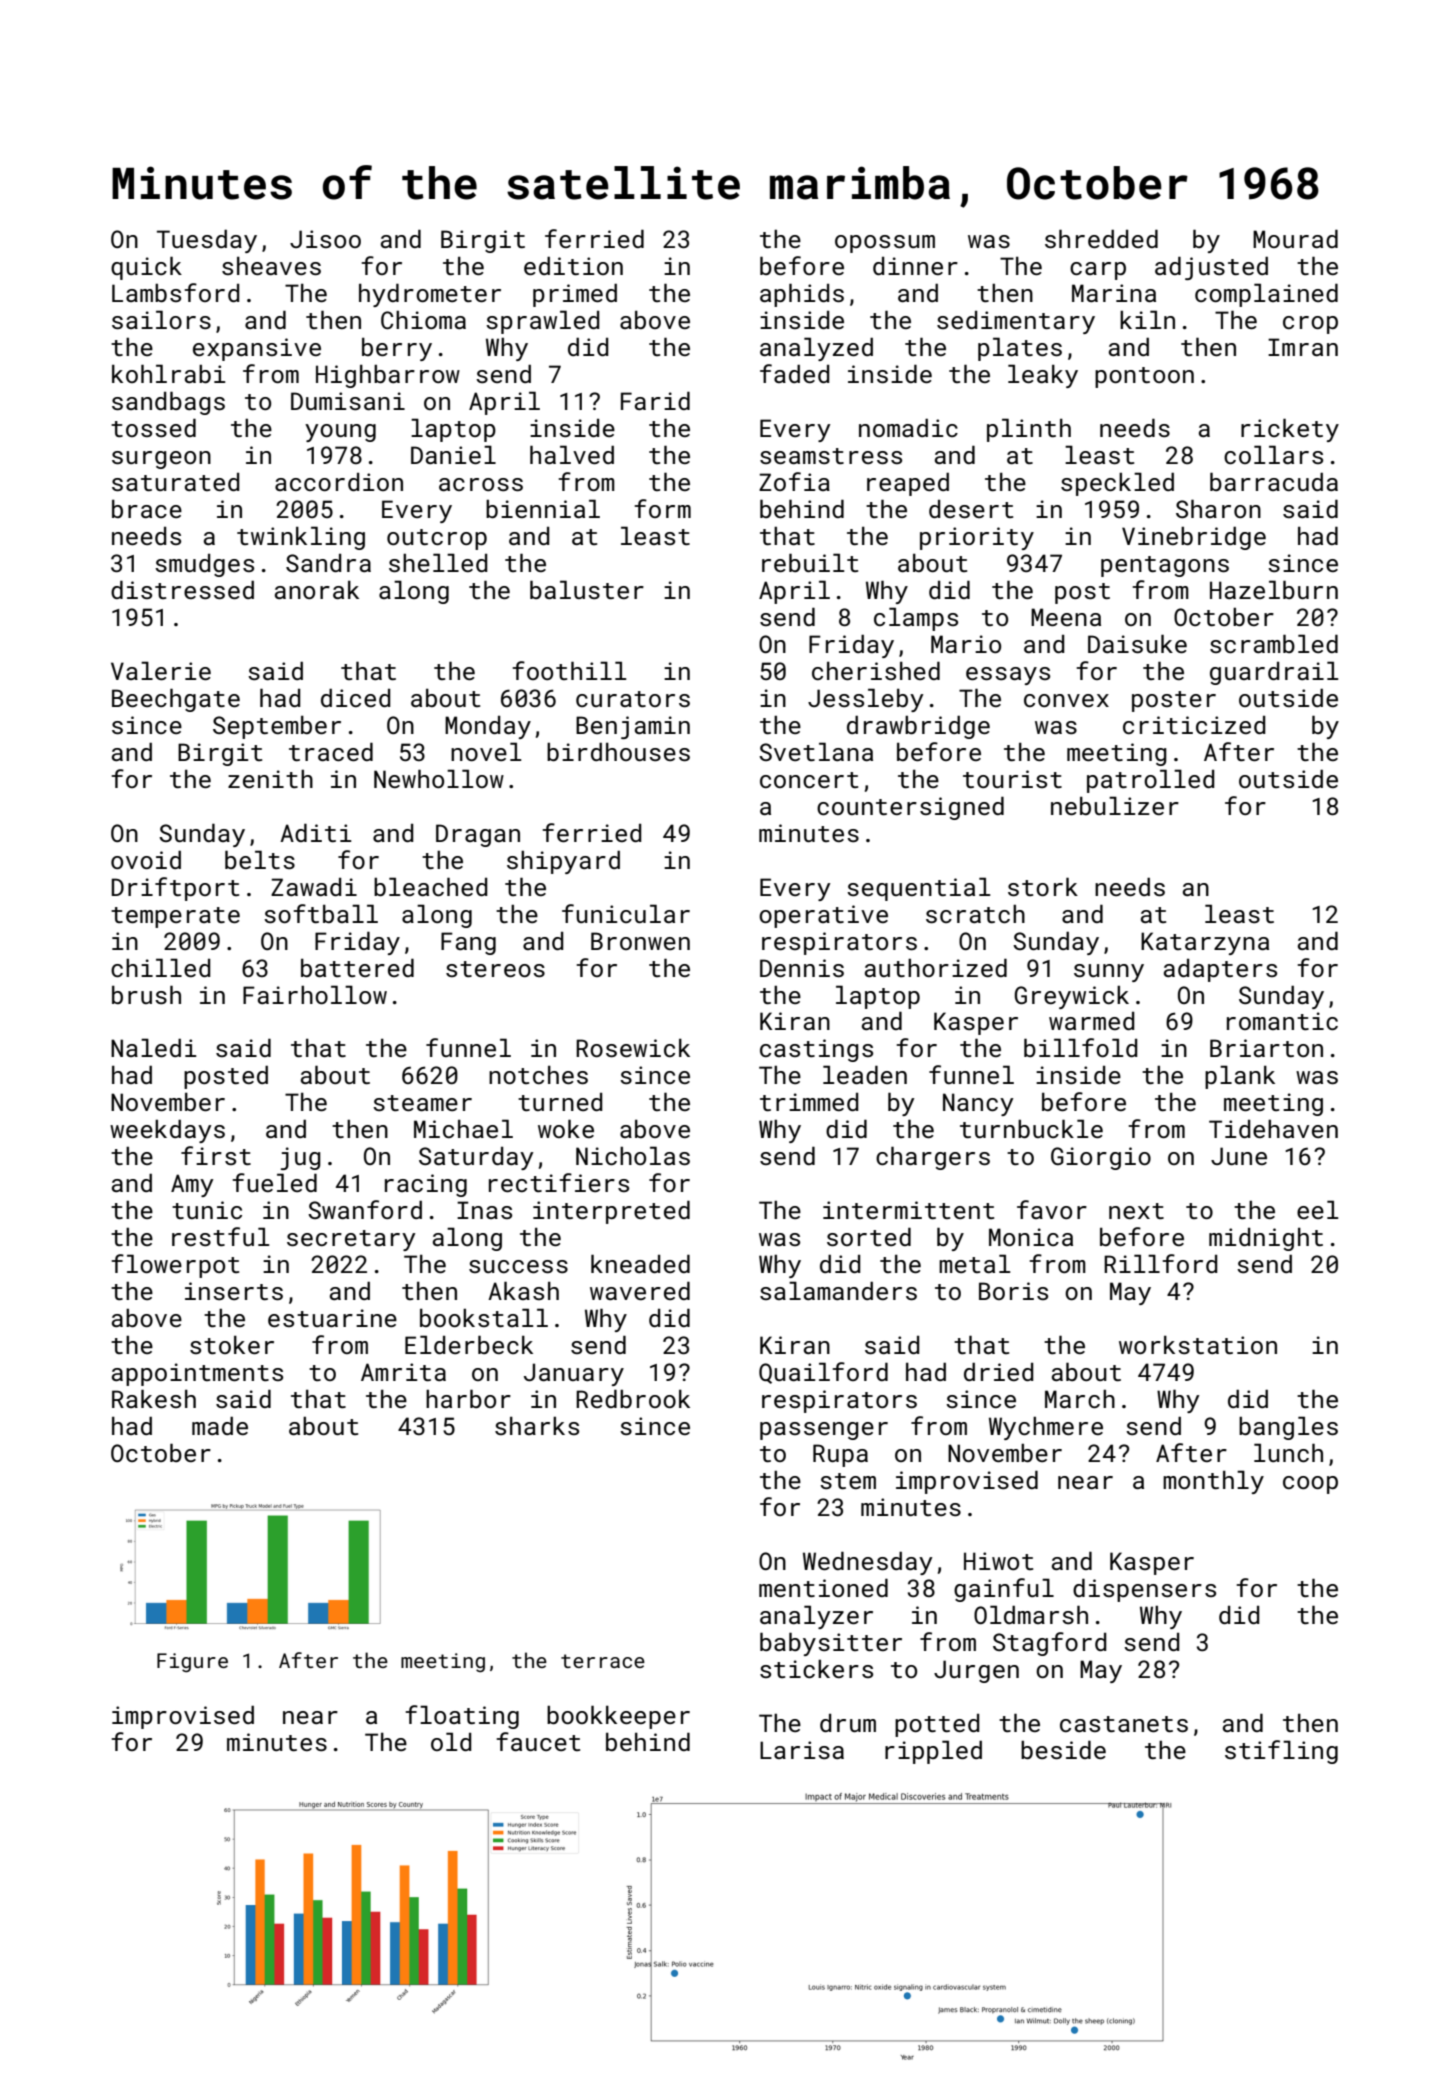 Image resolution: width=1450 pixels, height=2100 pixels. Describe the element at coordinates (325, 239) in the image. I see `Jisoo` at that location.
